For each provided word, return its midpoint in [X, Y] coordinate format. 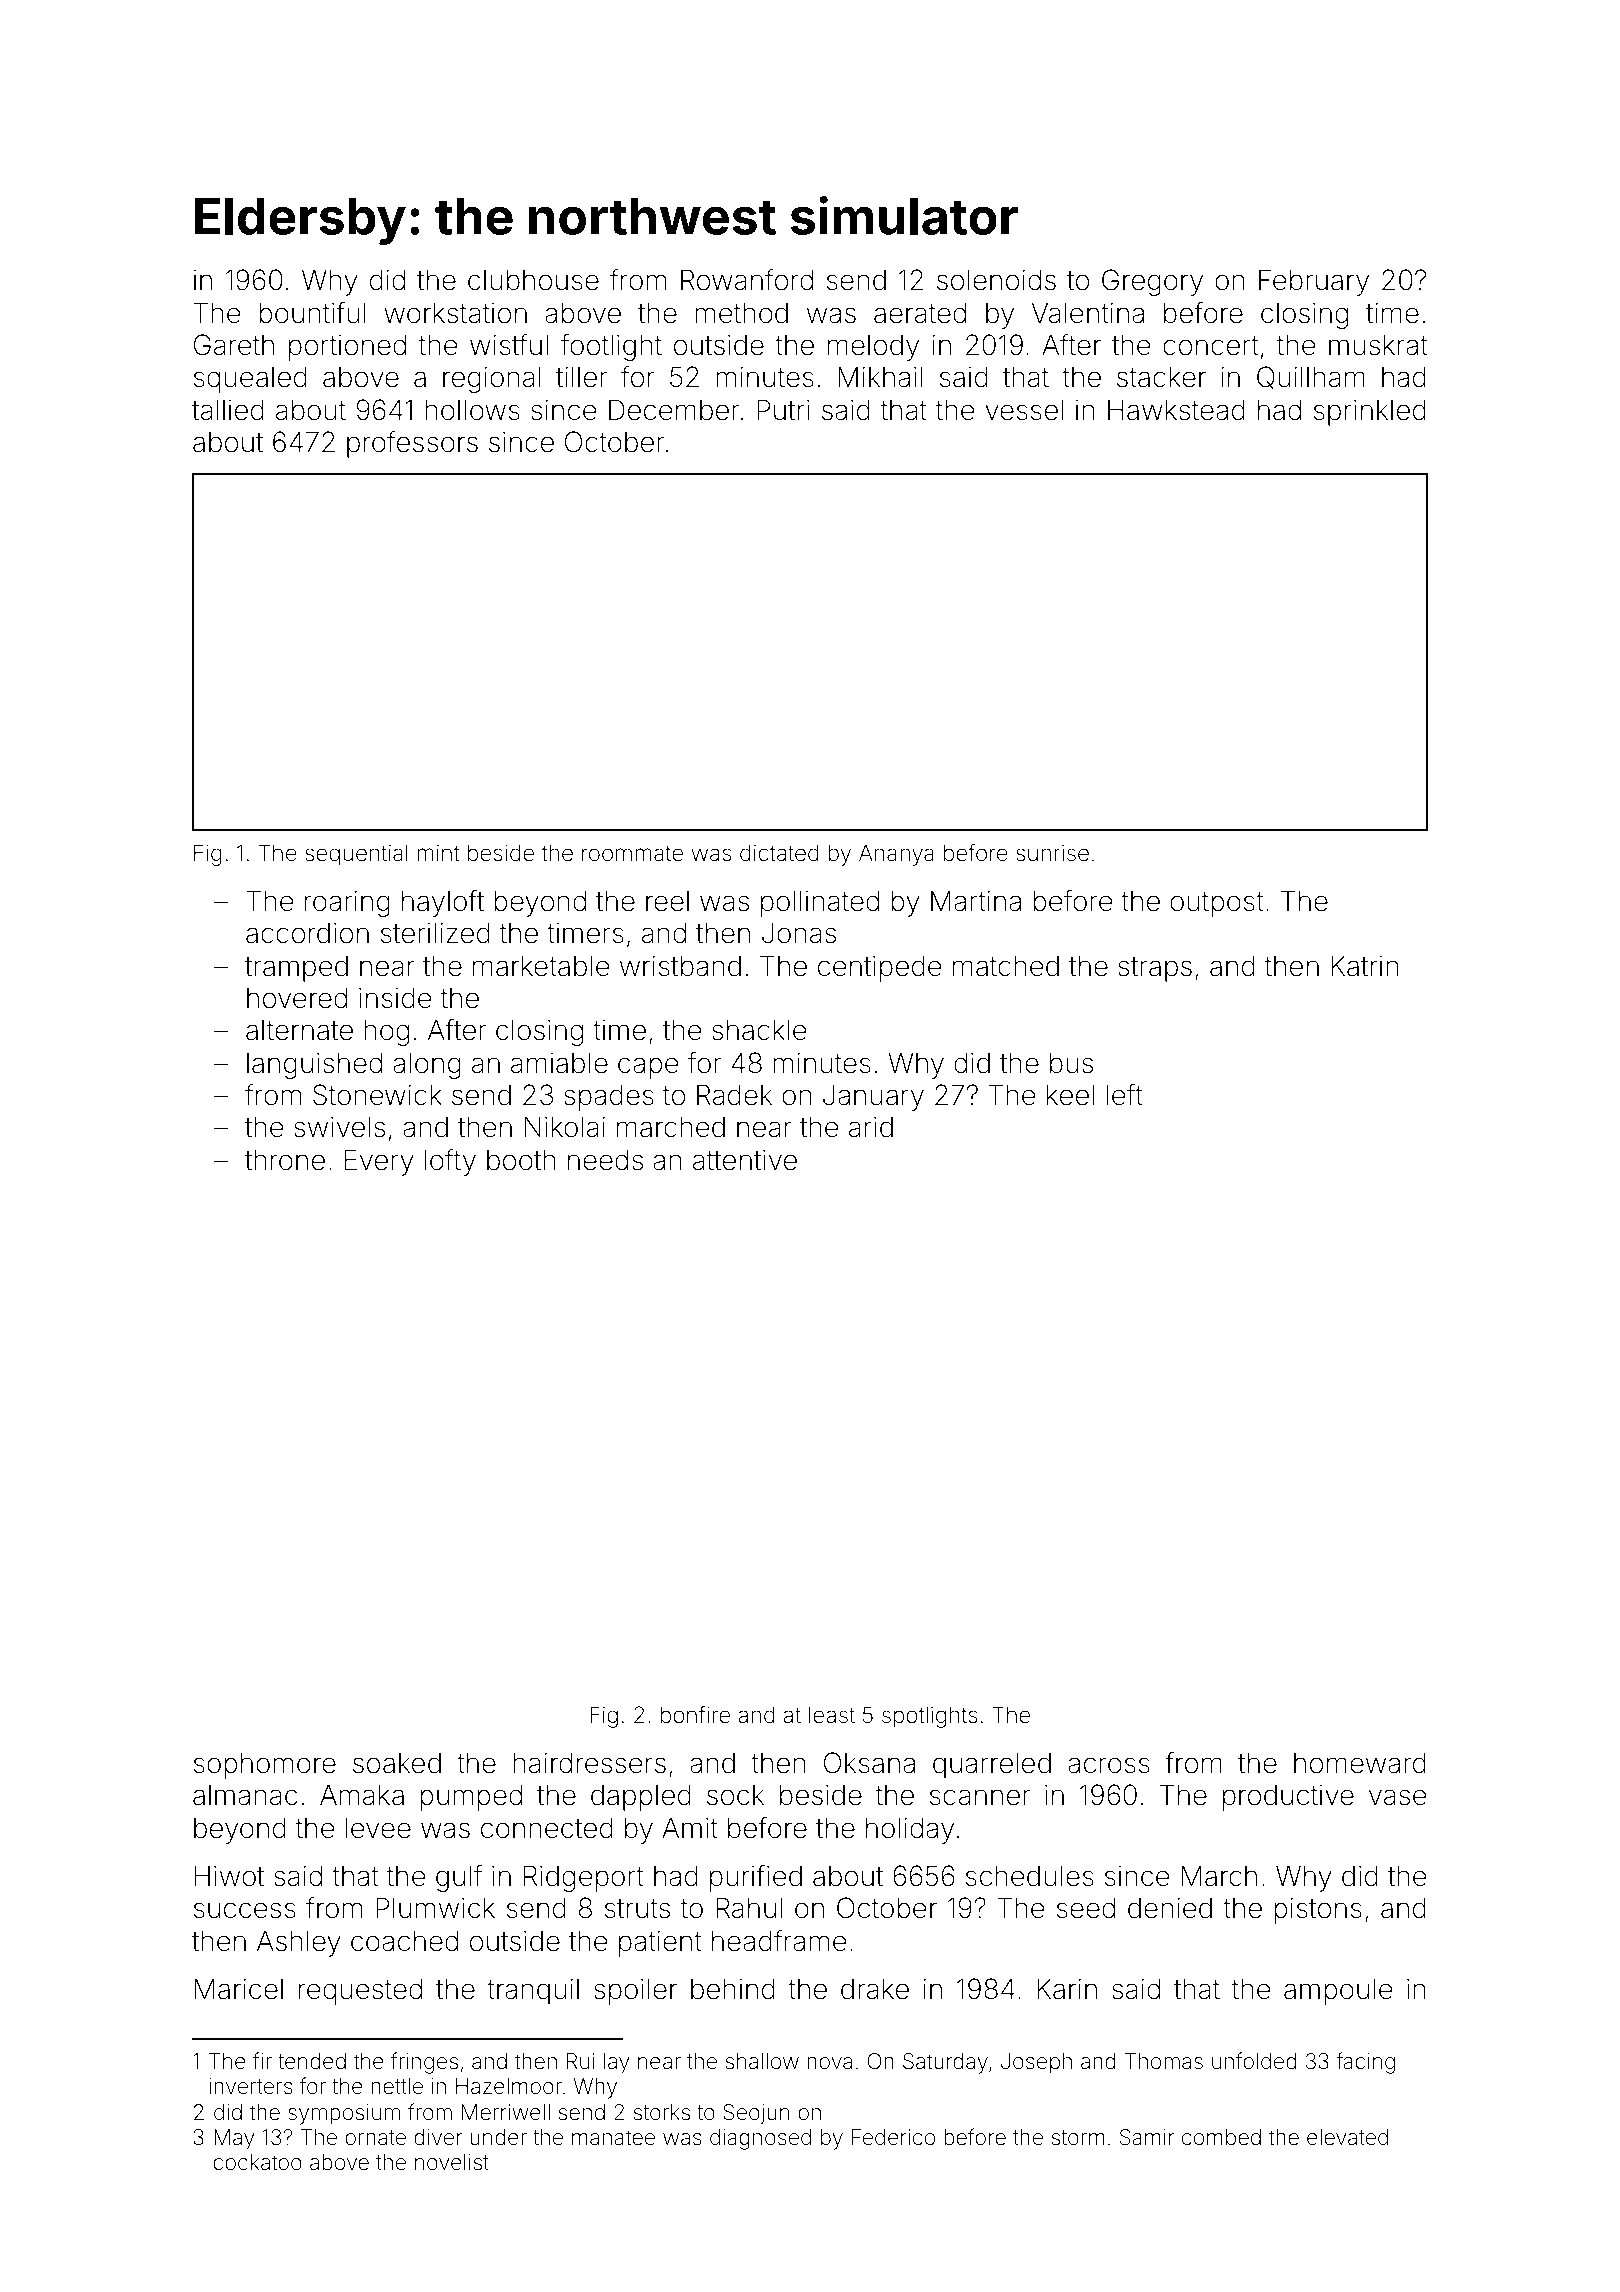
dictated [779, 853]
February [1314, 282]
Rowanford [747, 280]
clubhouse [533, 280]
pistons [1318, 1911]
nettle [397, 2086]
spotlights [930, 1717]
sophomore [265, 1765]
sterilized [435, 933]
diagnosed [760, 2139]
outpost [1217, 904]
